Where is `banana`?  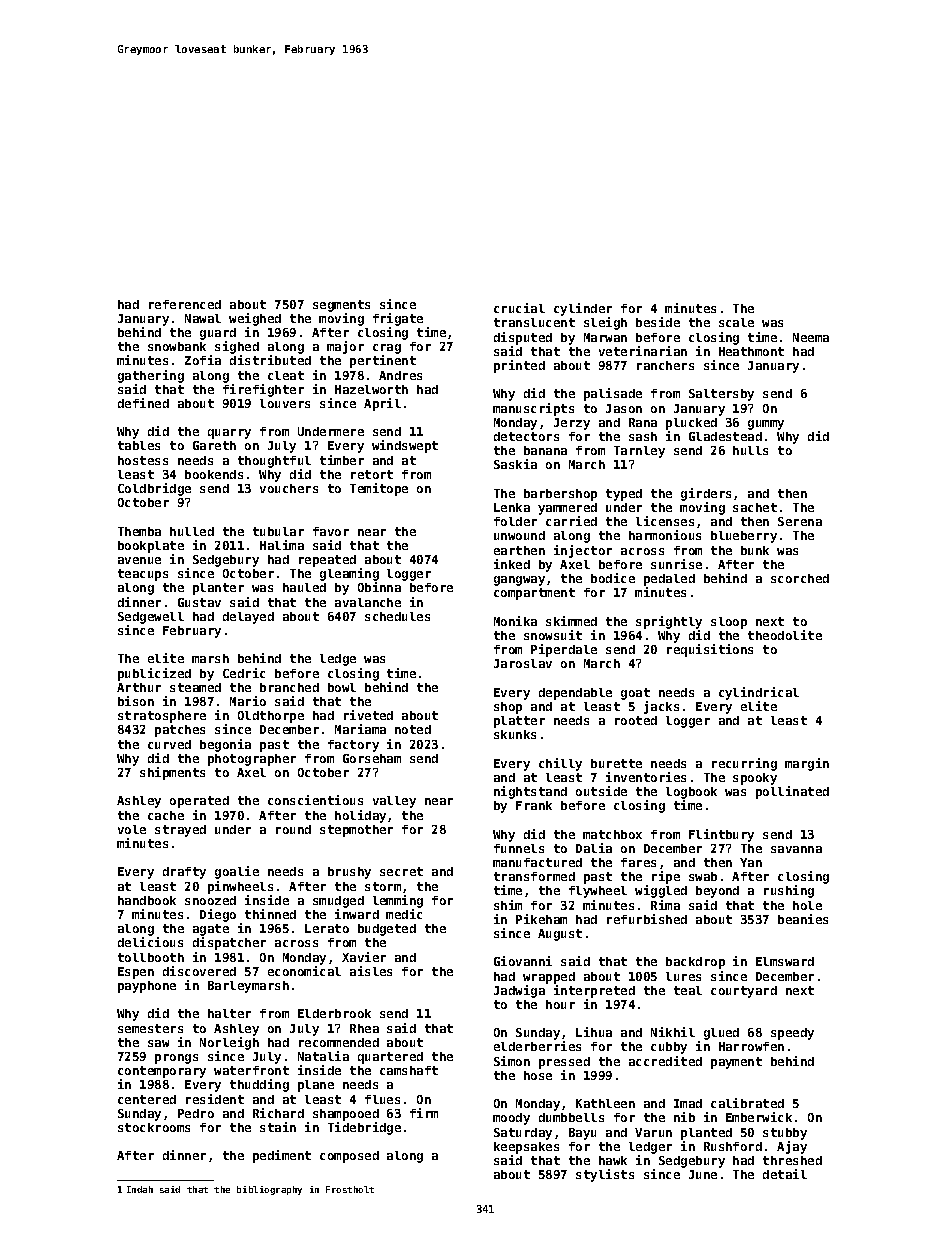
banana is located at coordinates (545, 450).
